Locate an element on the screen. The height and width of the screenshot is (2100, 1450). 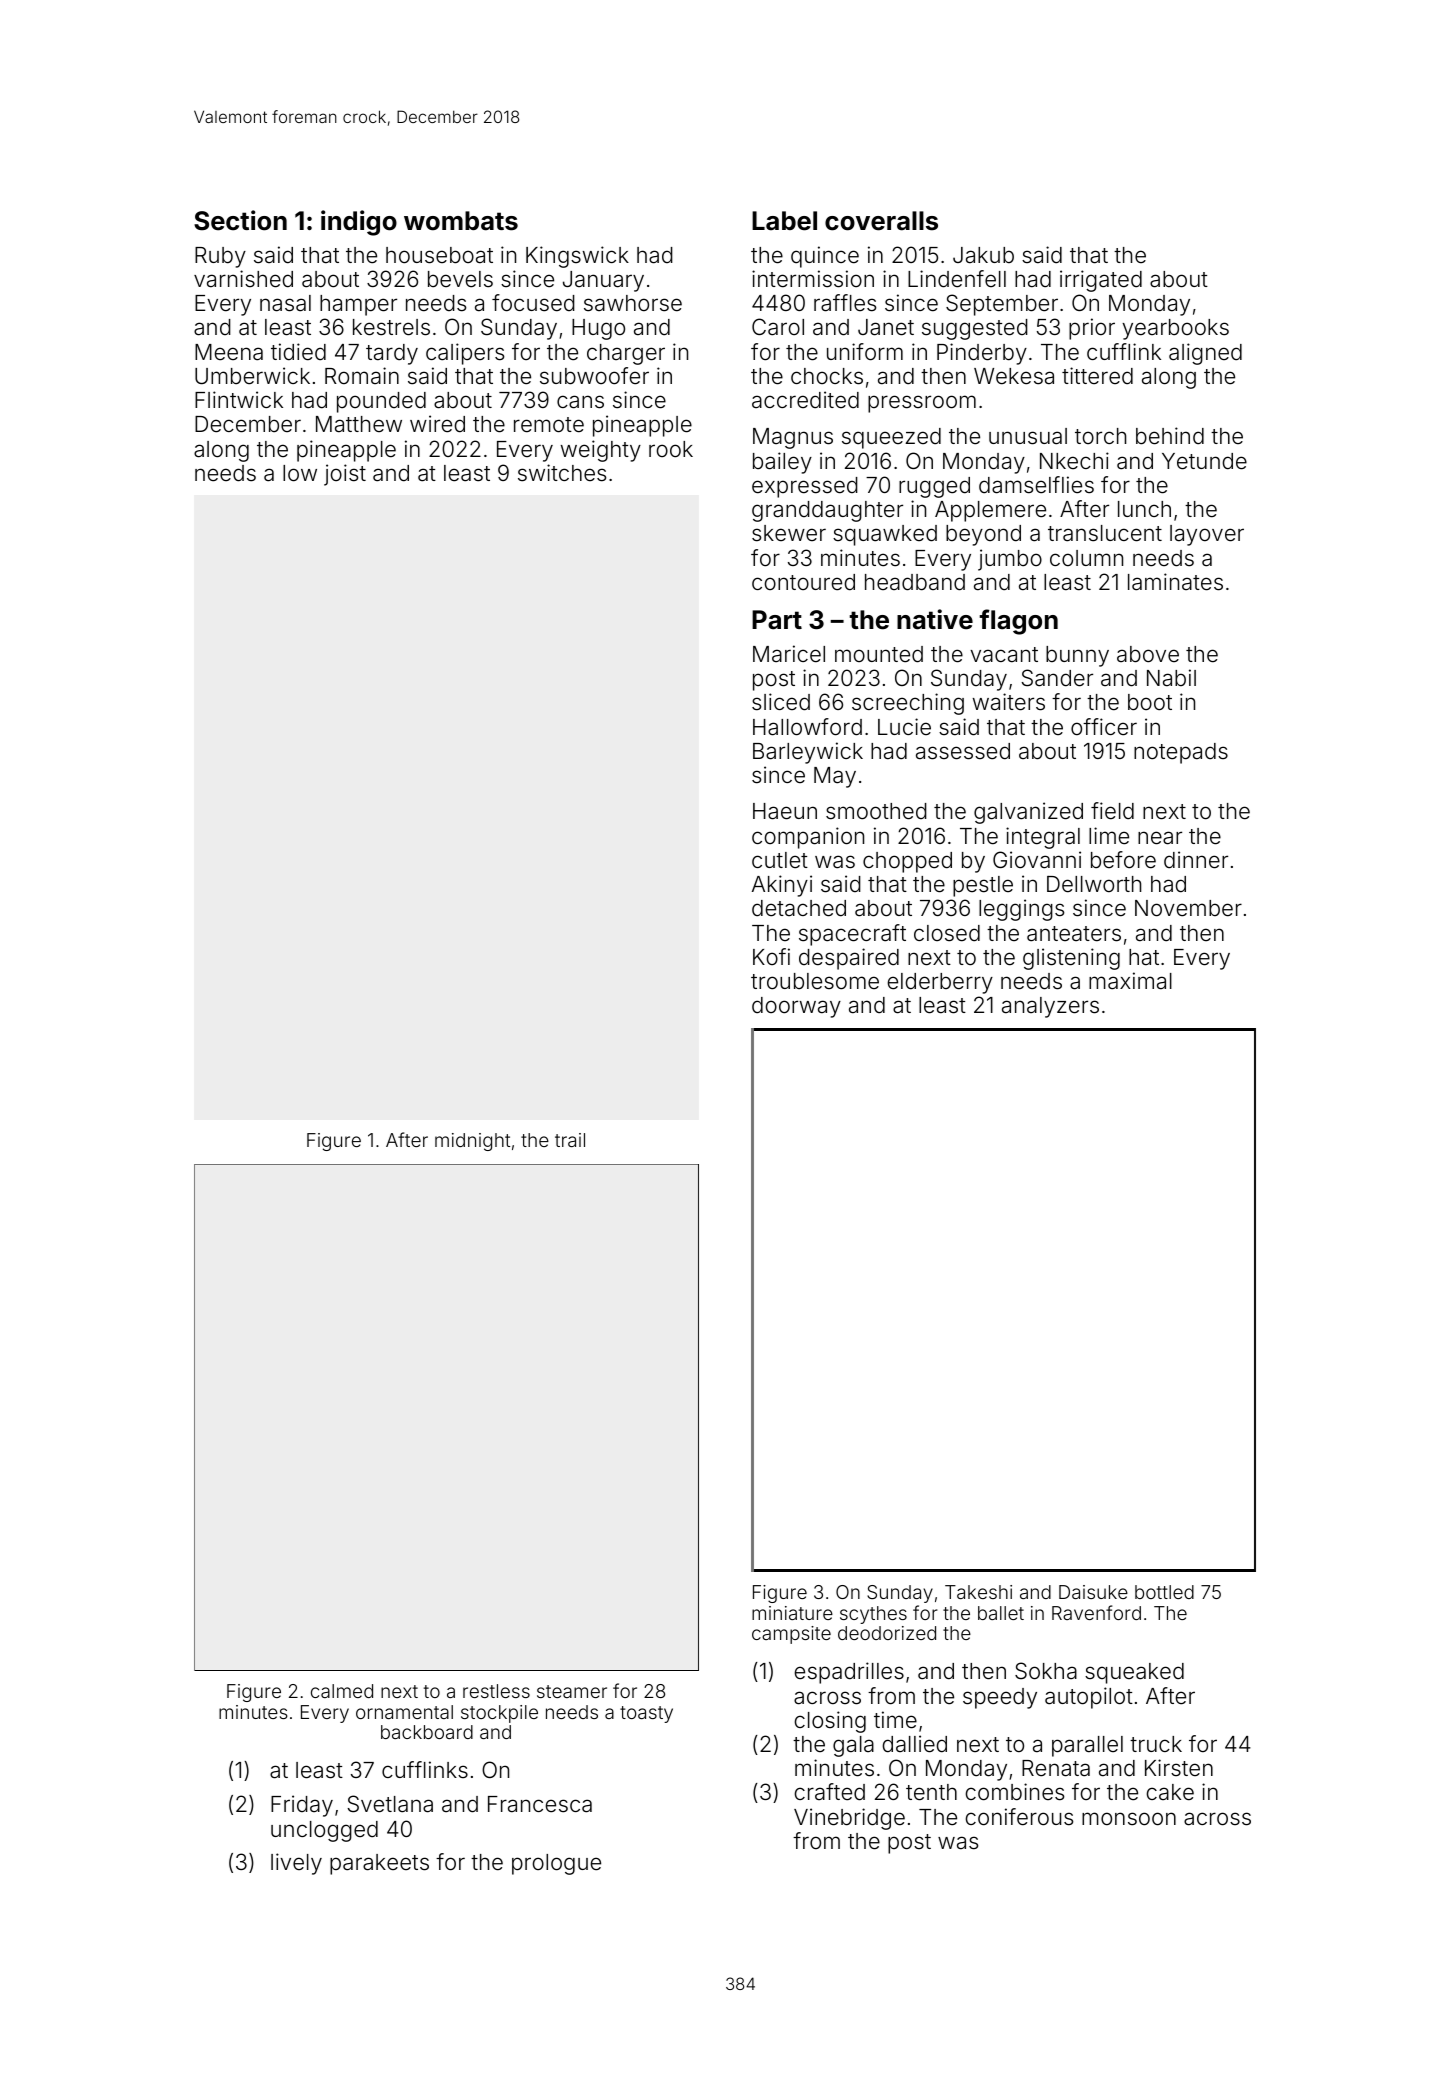
Daisuke is located at coordinates (1093, 1592).
